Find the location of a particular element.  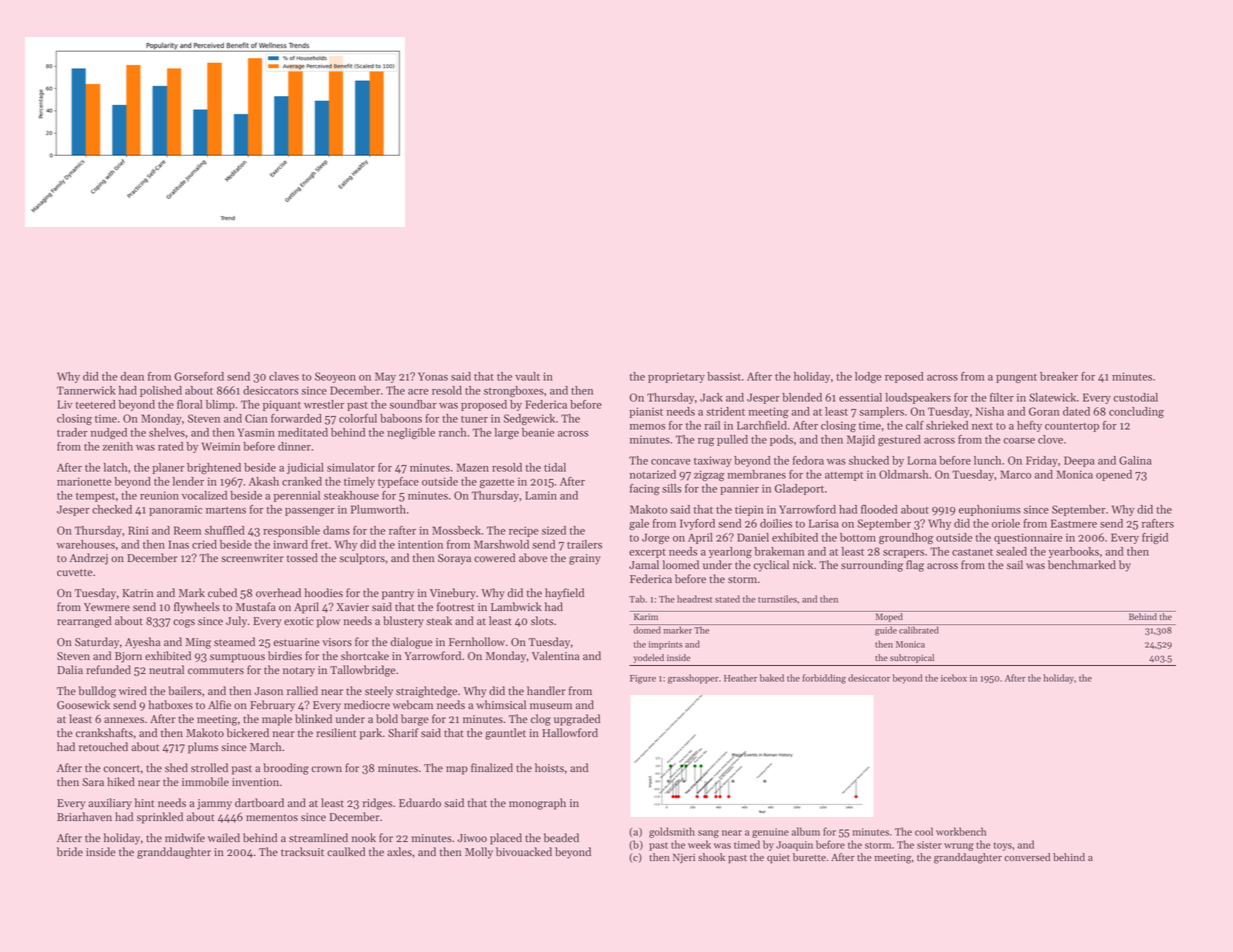

euphoniums is located at coordinates (990, 510).
